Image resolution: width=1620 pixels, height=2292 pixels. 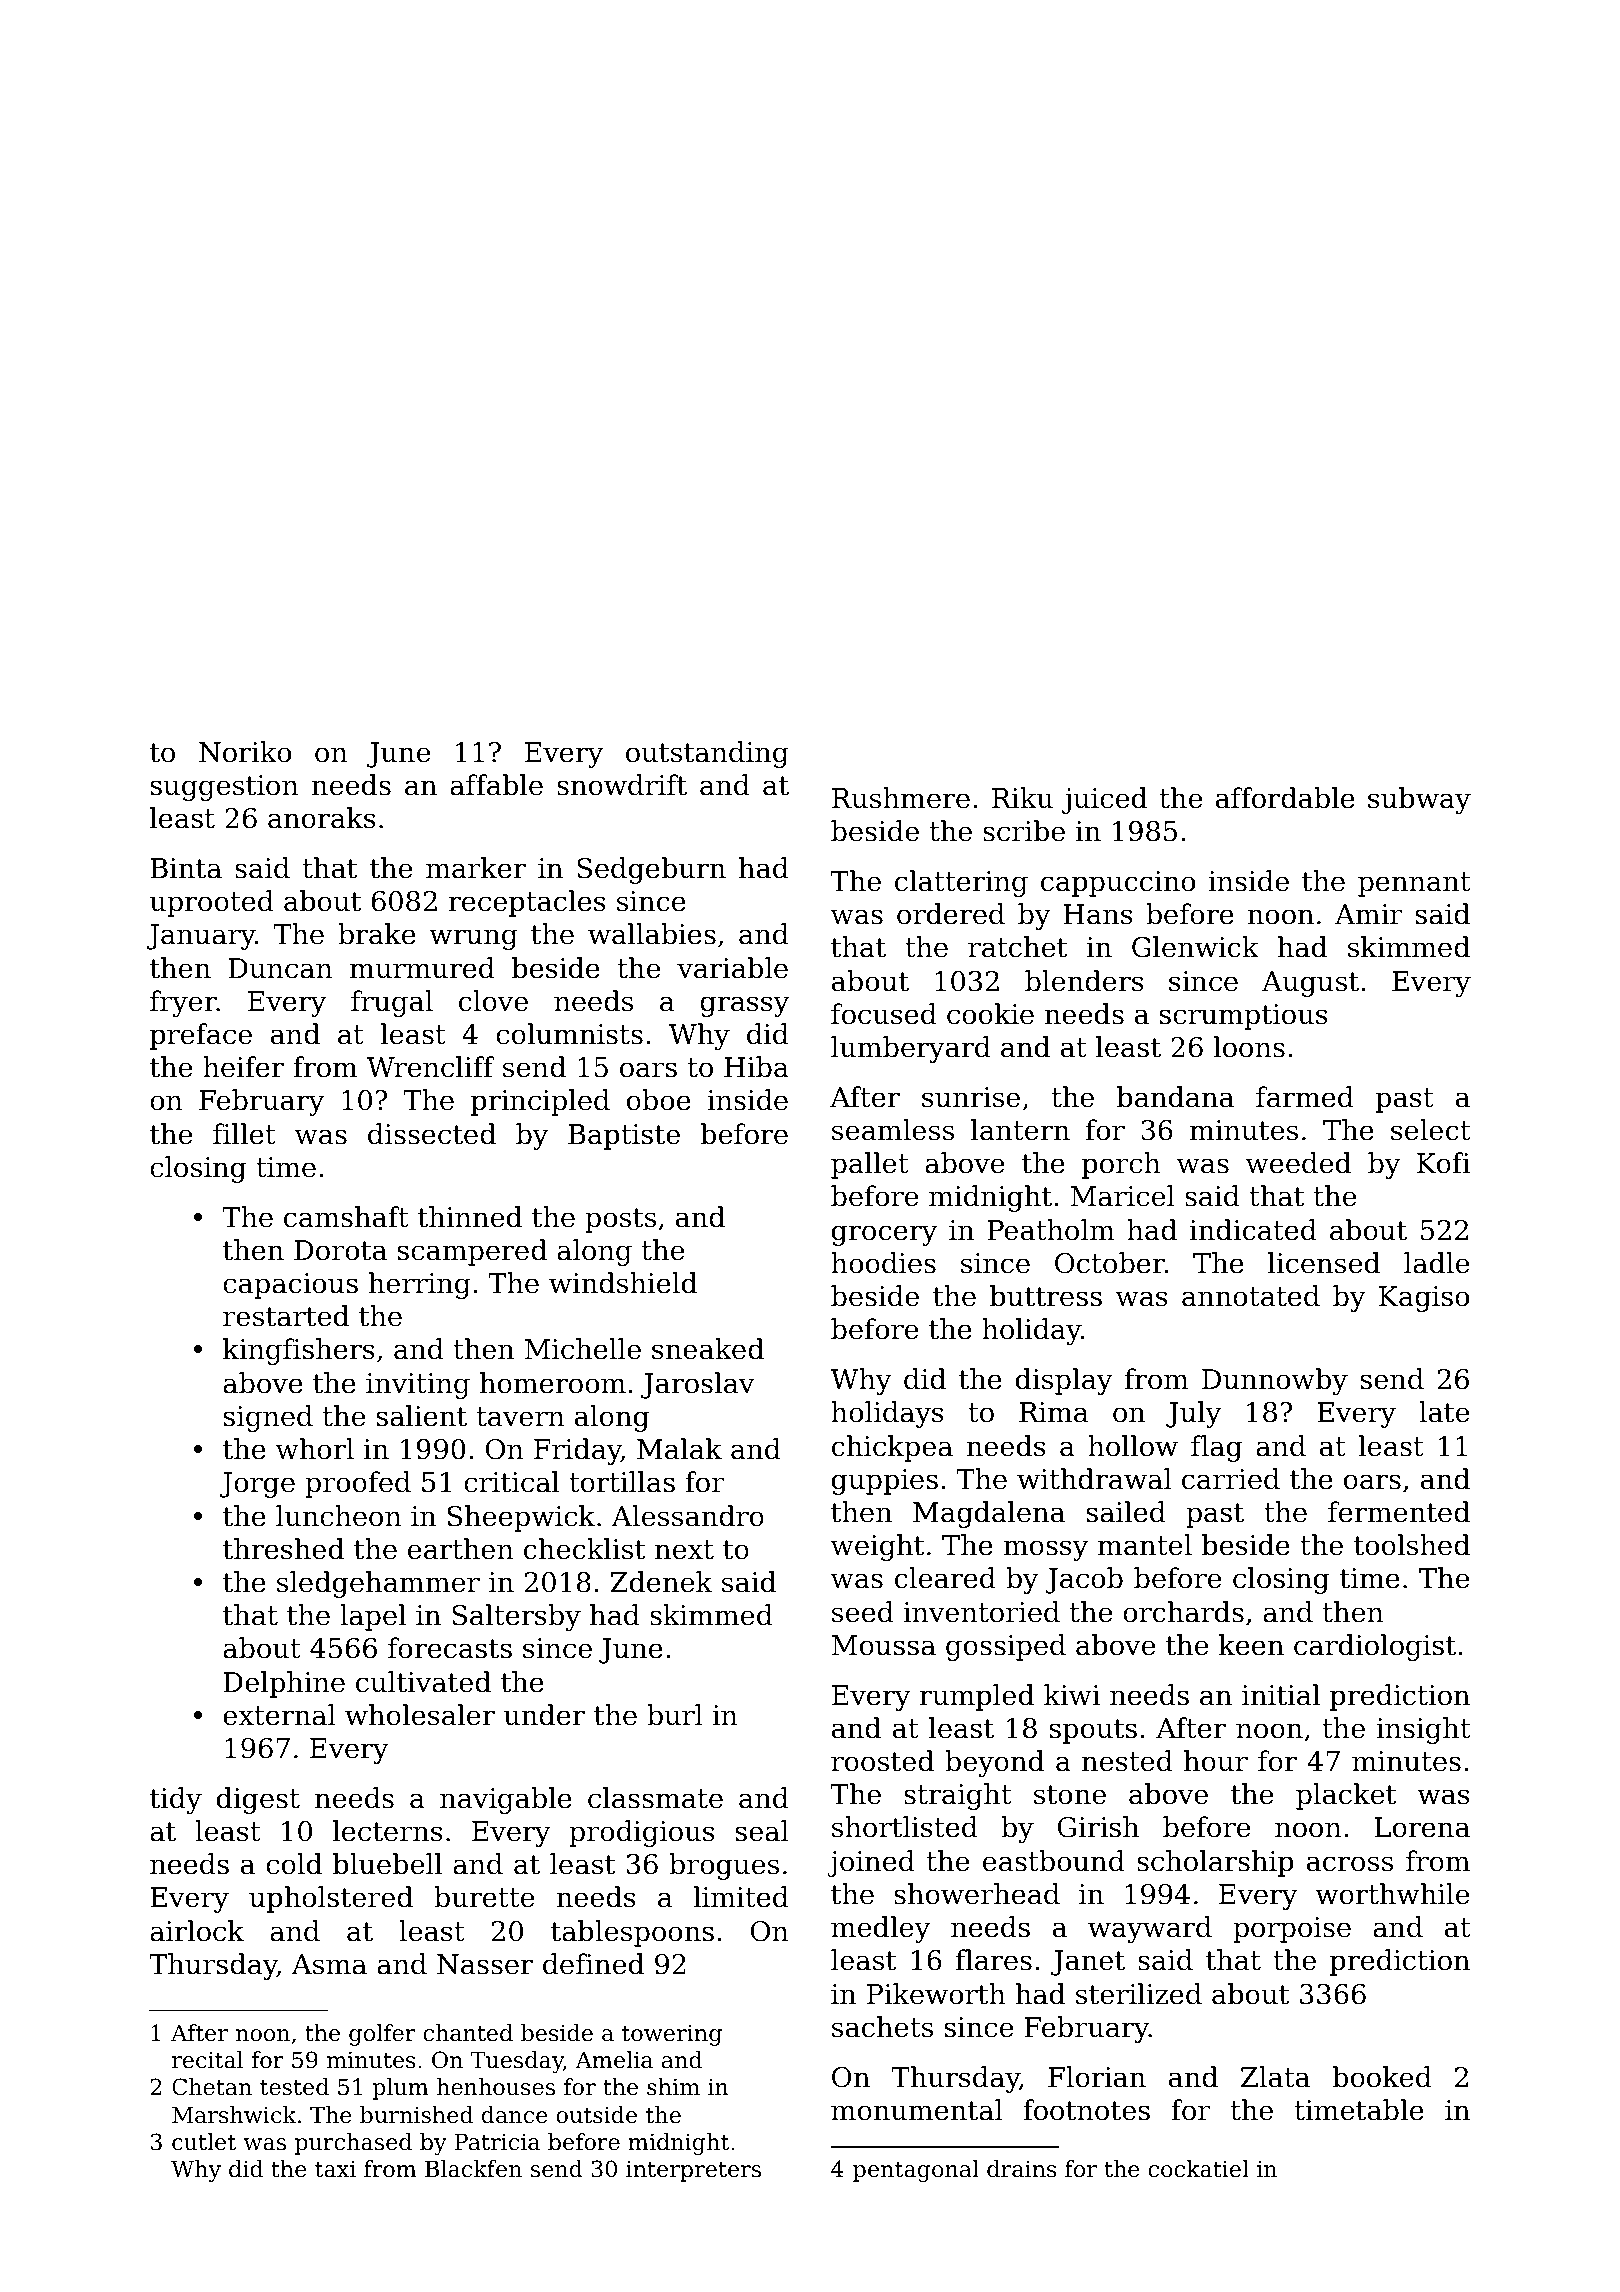 I want to click on porpoise, so click(x=1292, y=1930).
